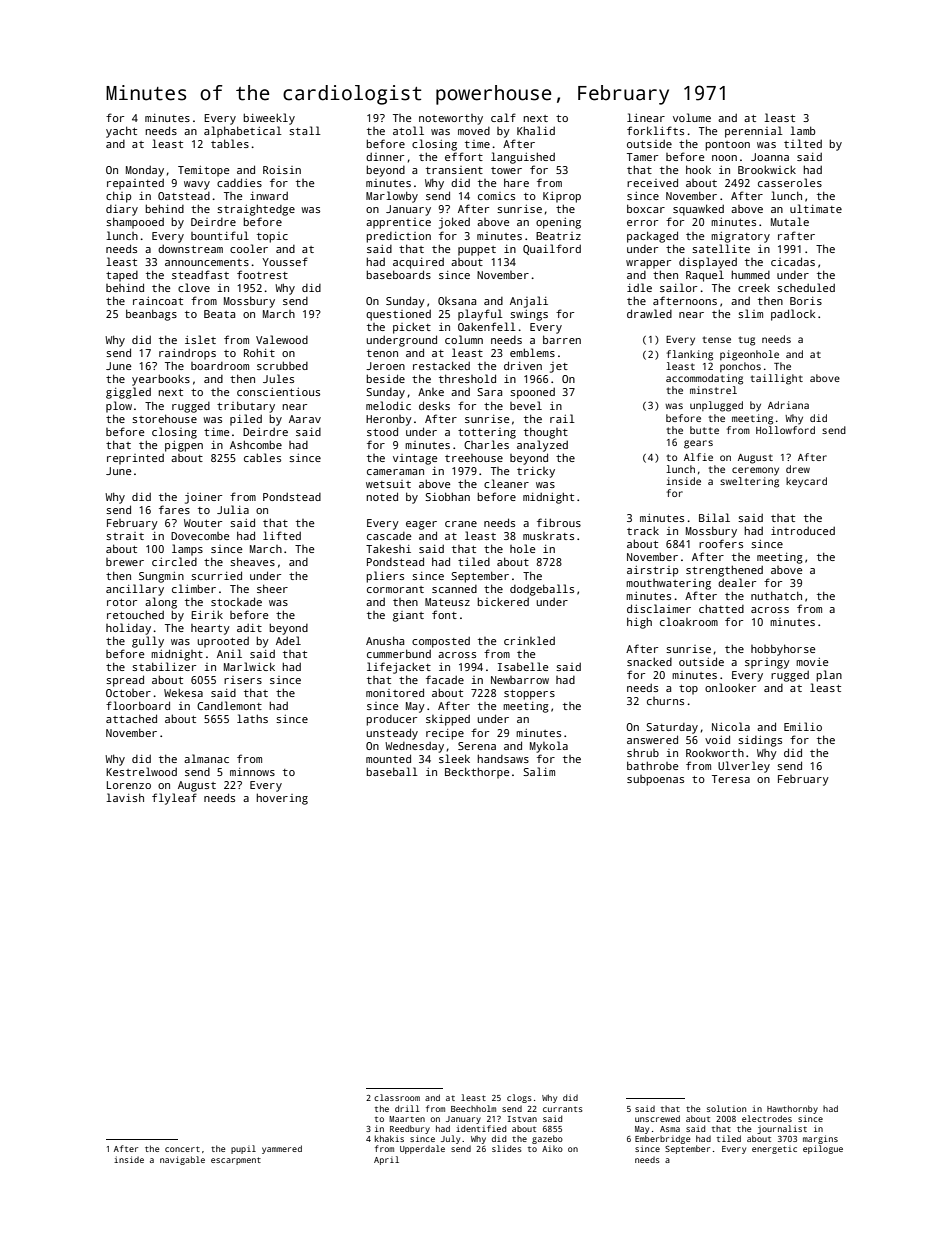 The width and height of the page is (952, 1233). Describe the element at coordinates (731, 779) in the page. I see `Teresa` at that location.
